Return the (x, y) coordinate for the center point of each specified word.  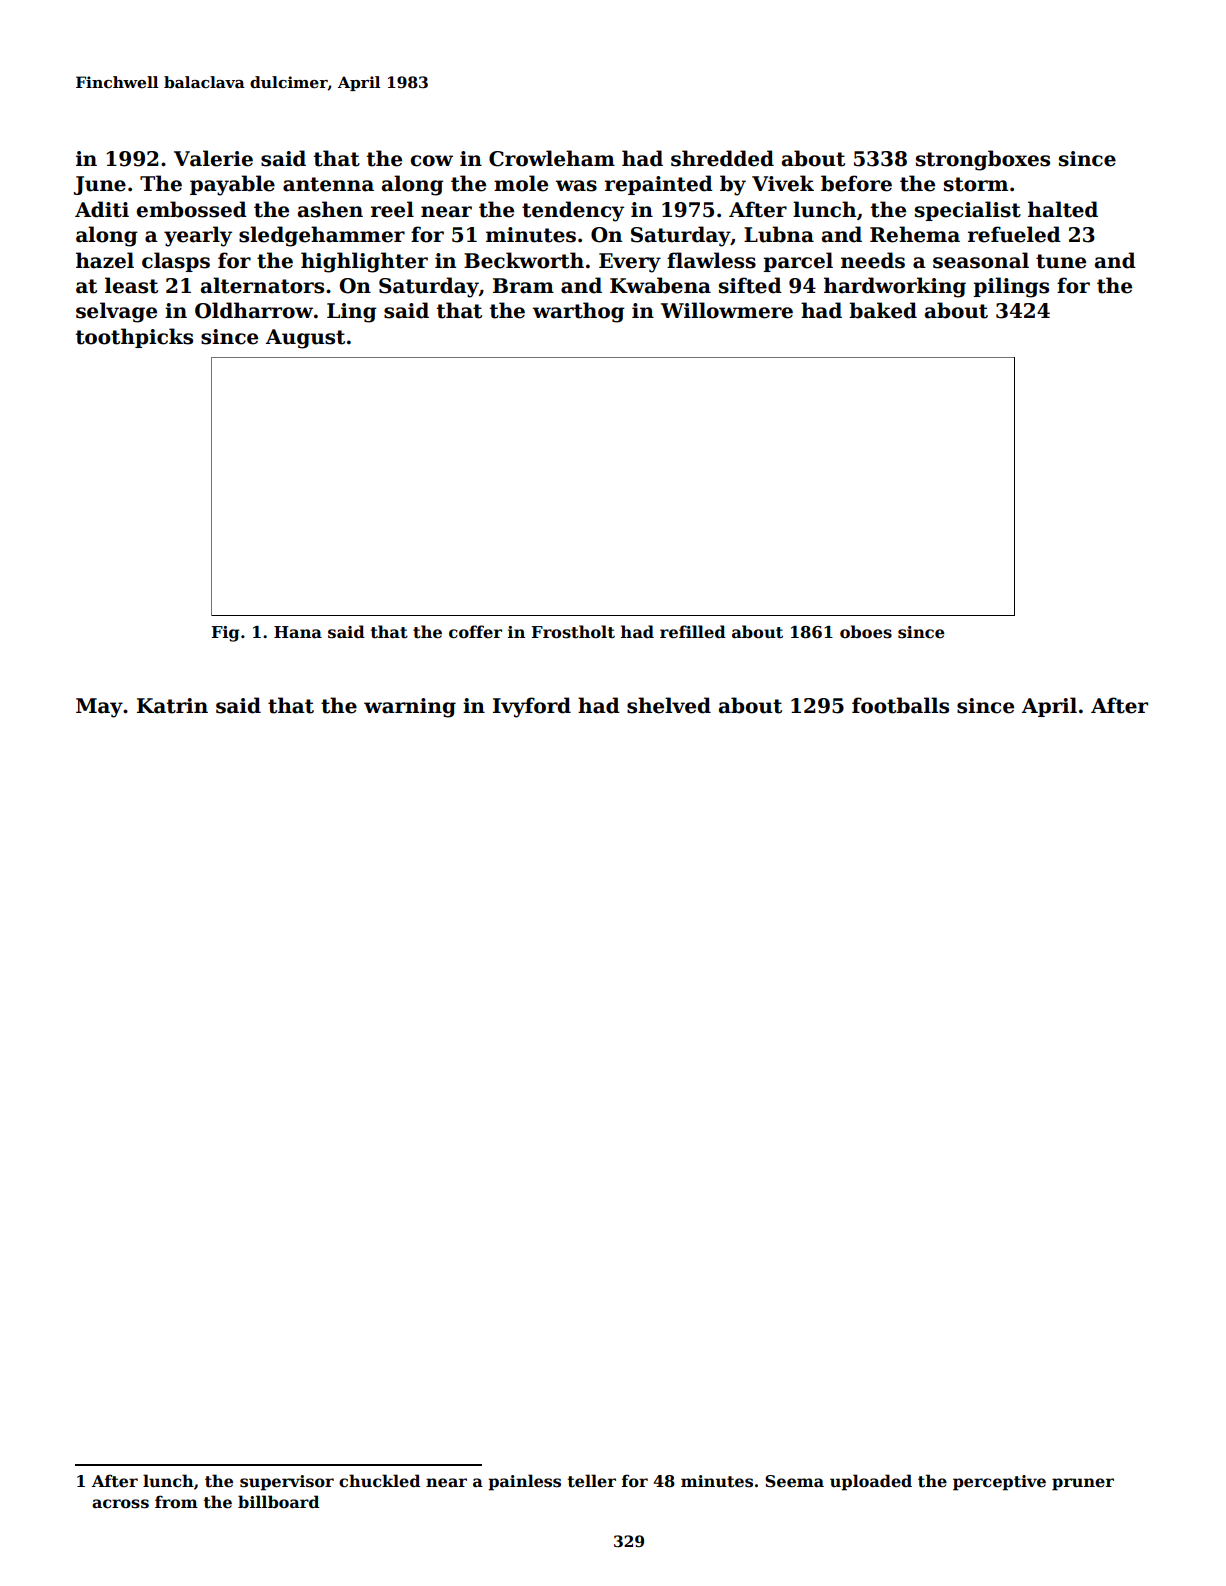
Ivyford (532, 707)
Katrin (172, 706)
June (100, 185)
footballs (900, 705)
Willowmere (727, 310)
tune (1061, 261)
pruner (1083, 1484)
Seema (794, 1481)
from (176, 1502)
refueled (1014, 234)
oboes (866, 632)
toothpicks (134, 338)
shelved (669, 705)
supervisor (287, 1483)
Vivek (783, 183)
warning (410, 708)
